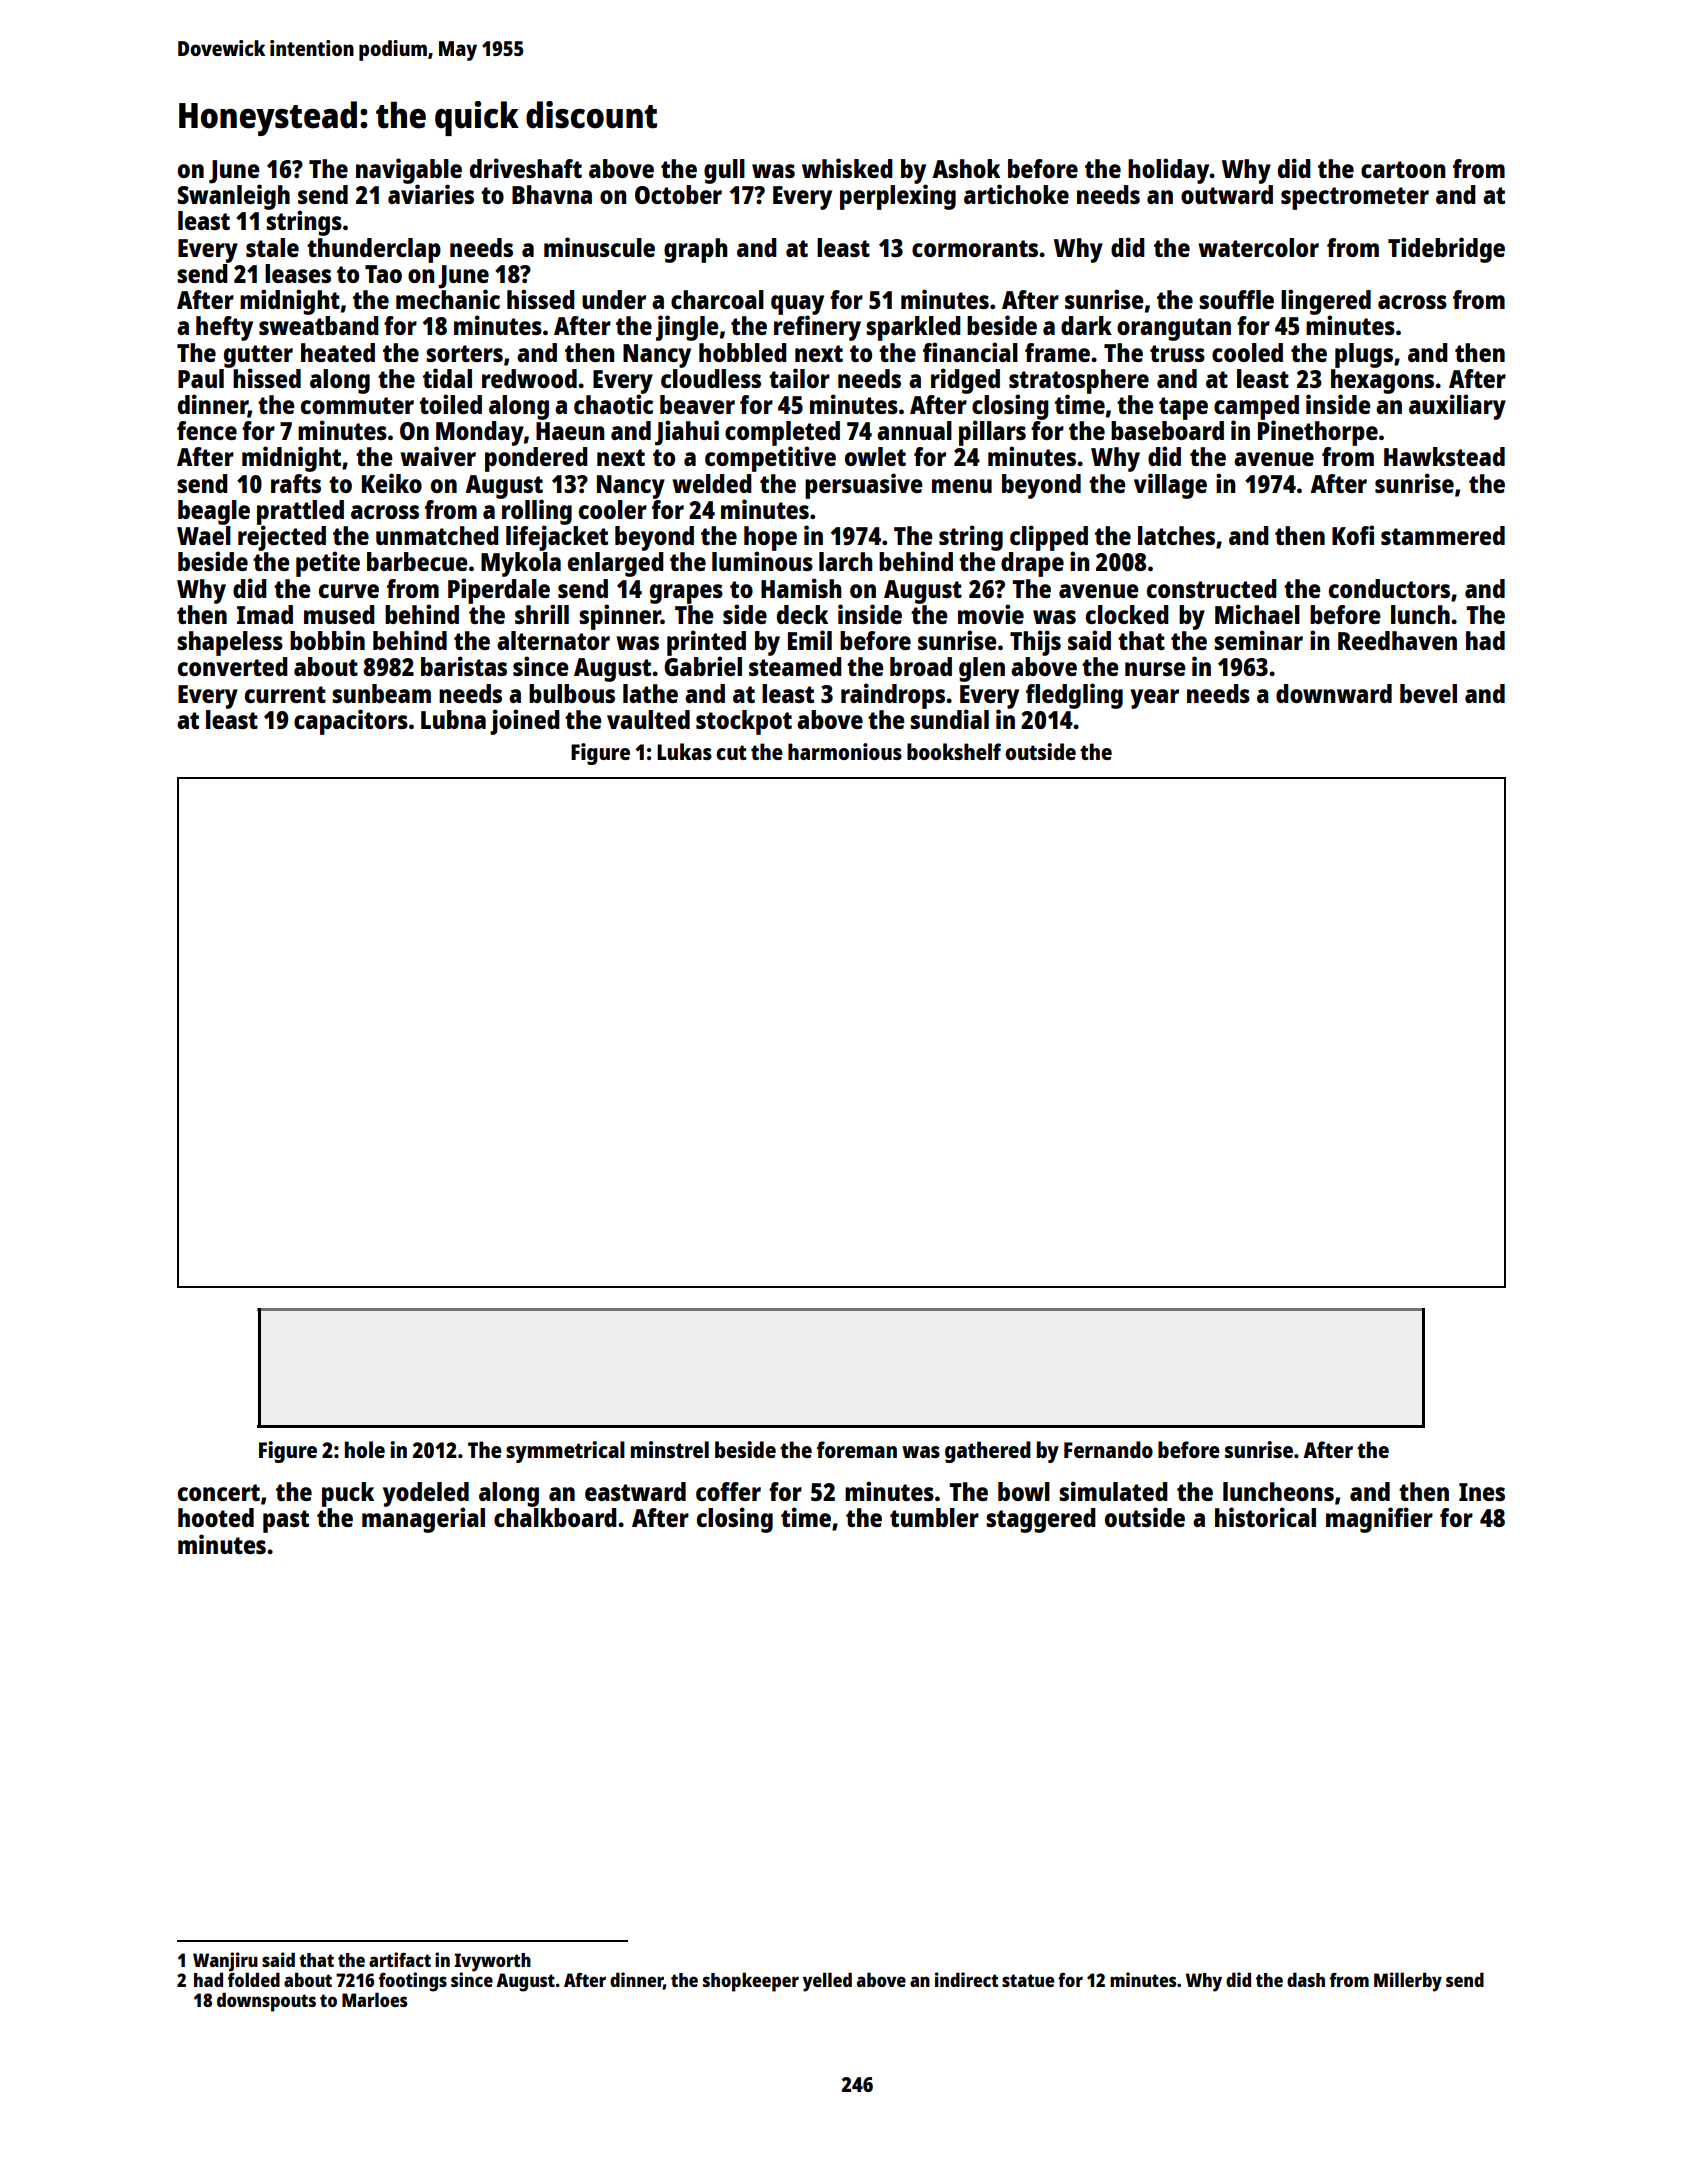 Image resolution: width=1683 pixels, height=2178 pixels. What do you see at coordinates (696, 250) in the screenshot?
I see `graph` at bounding box center [696, 250].
